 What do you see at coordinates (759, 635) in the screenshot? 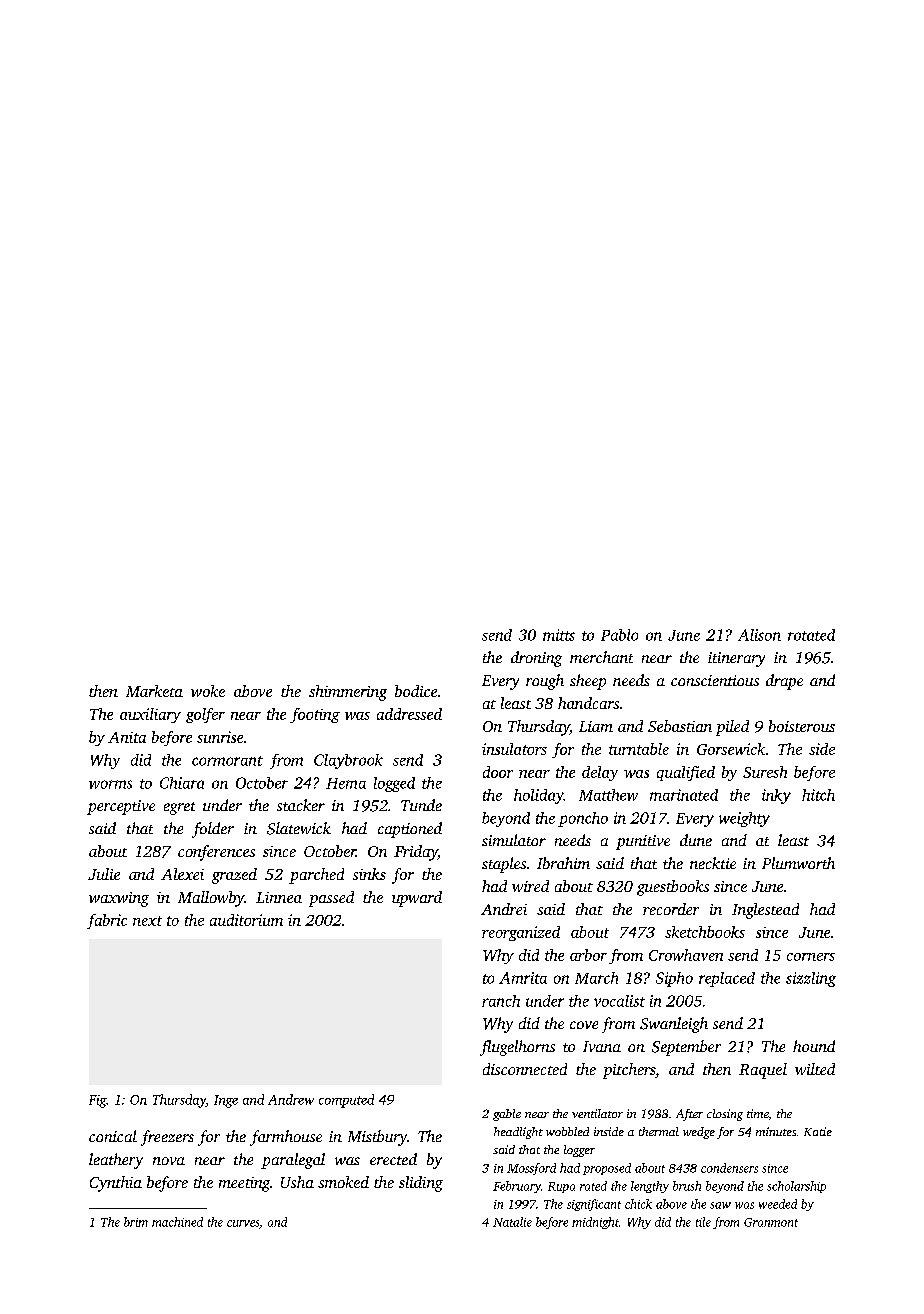
I see `Alison` at bounding box center [759, 635].
